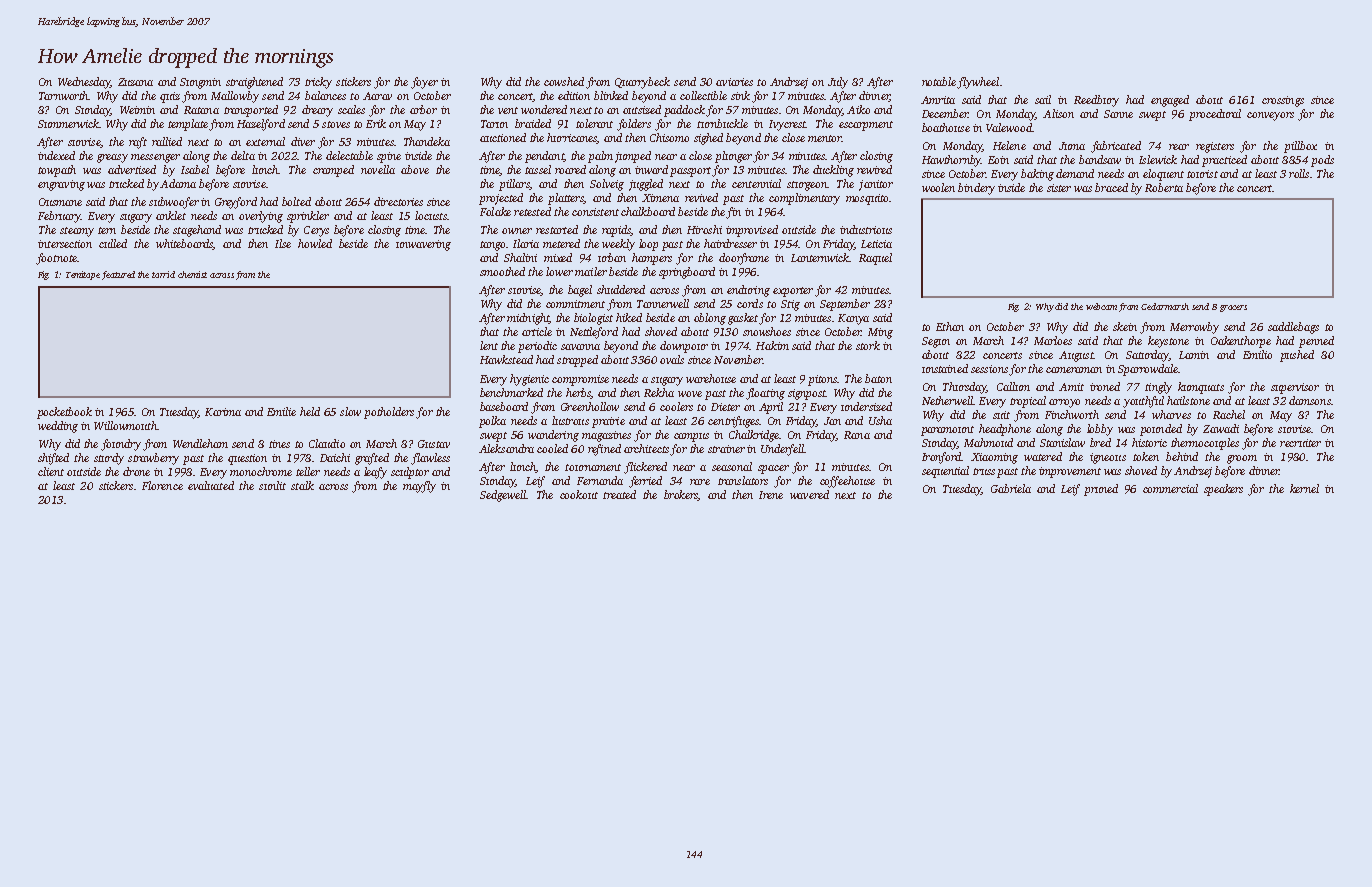  What do you see at coordinates (495, 211) in the screenshot?
I see `Folake` at bounding box center [495, 211].
